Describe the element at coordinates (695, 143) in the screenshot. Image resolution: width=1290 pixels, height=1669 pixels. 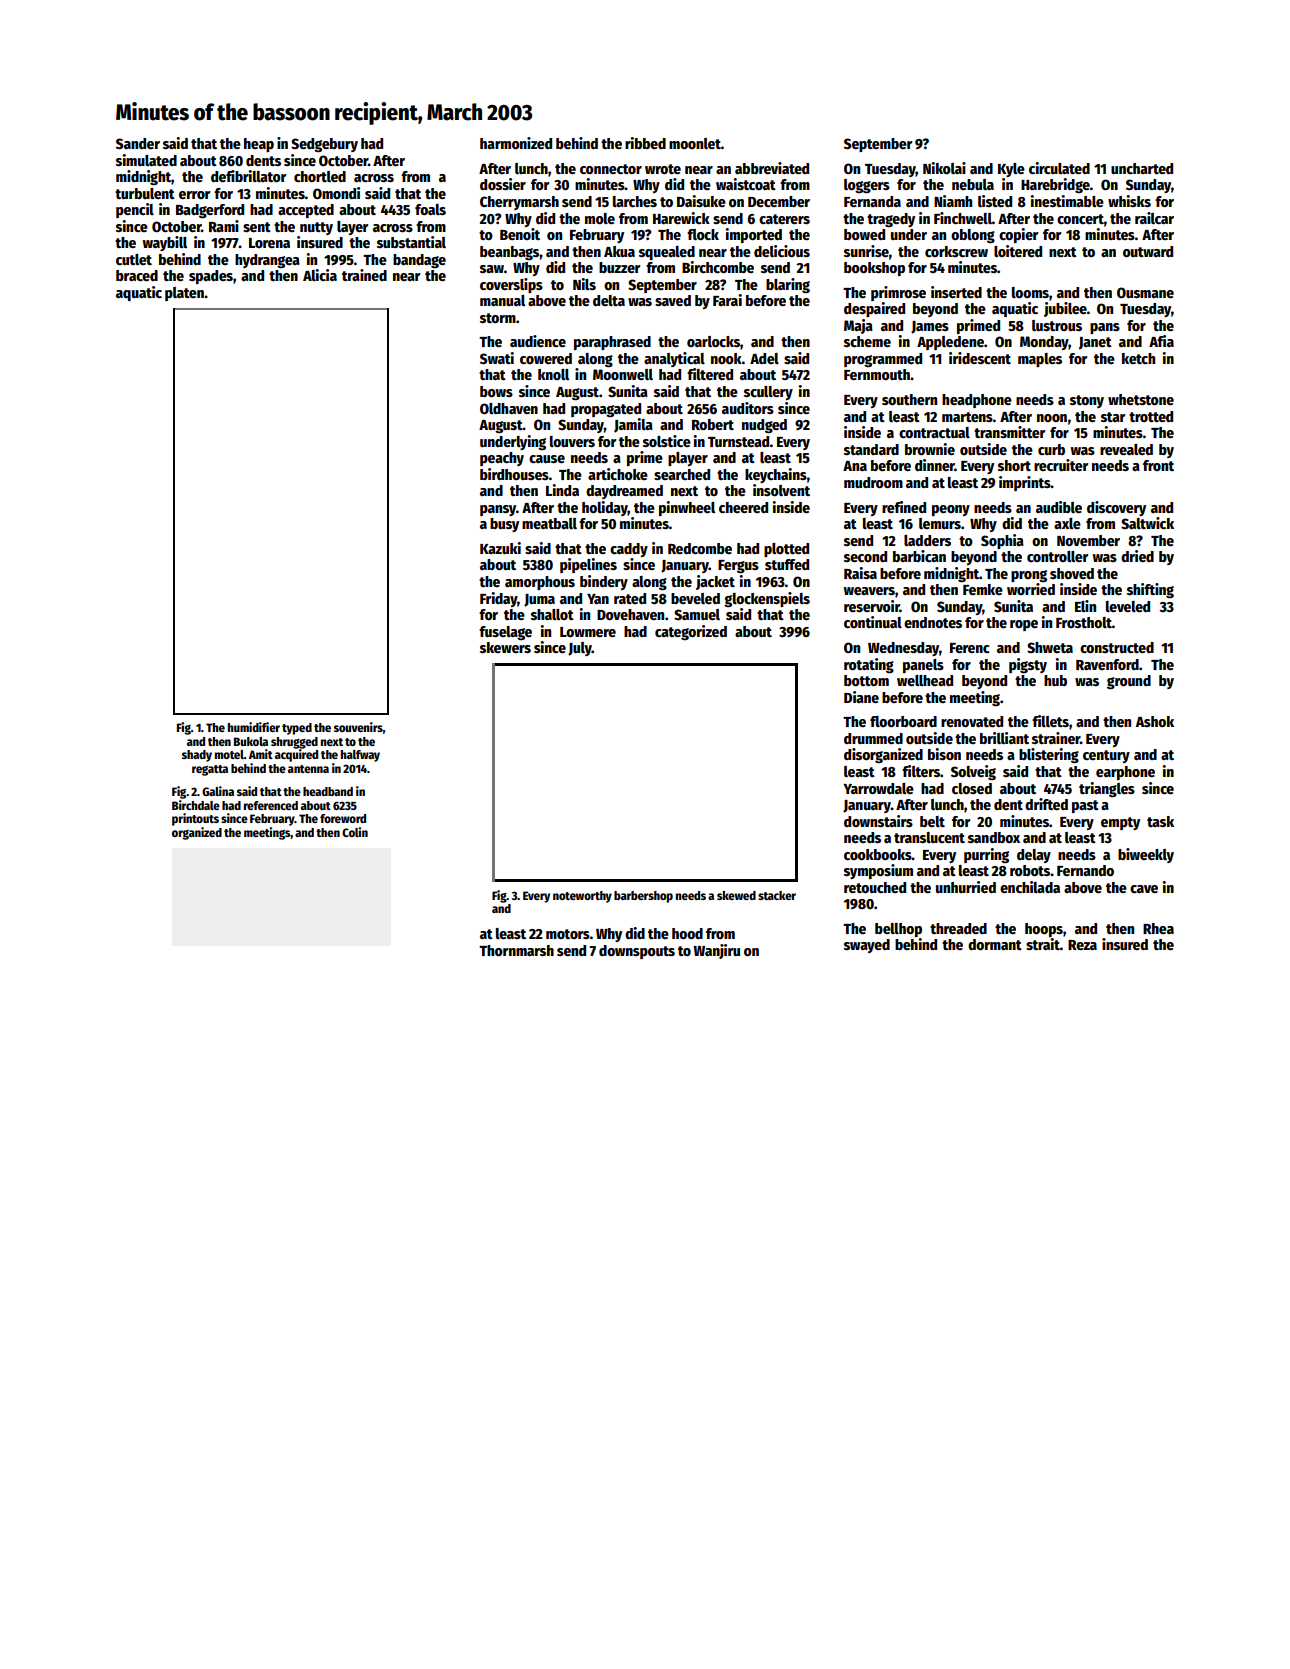
I see `moonlet` at that location.
